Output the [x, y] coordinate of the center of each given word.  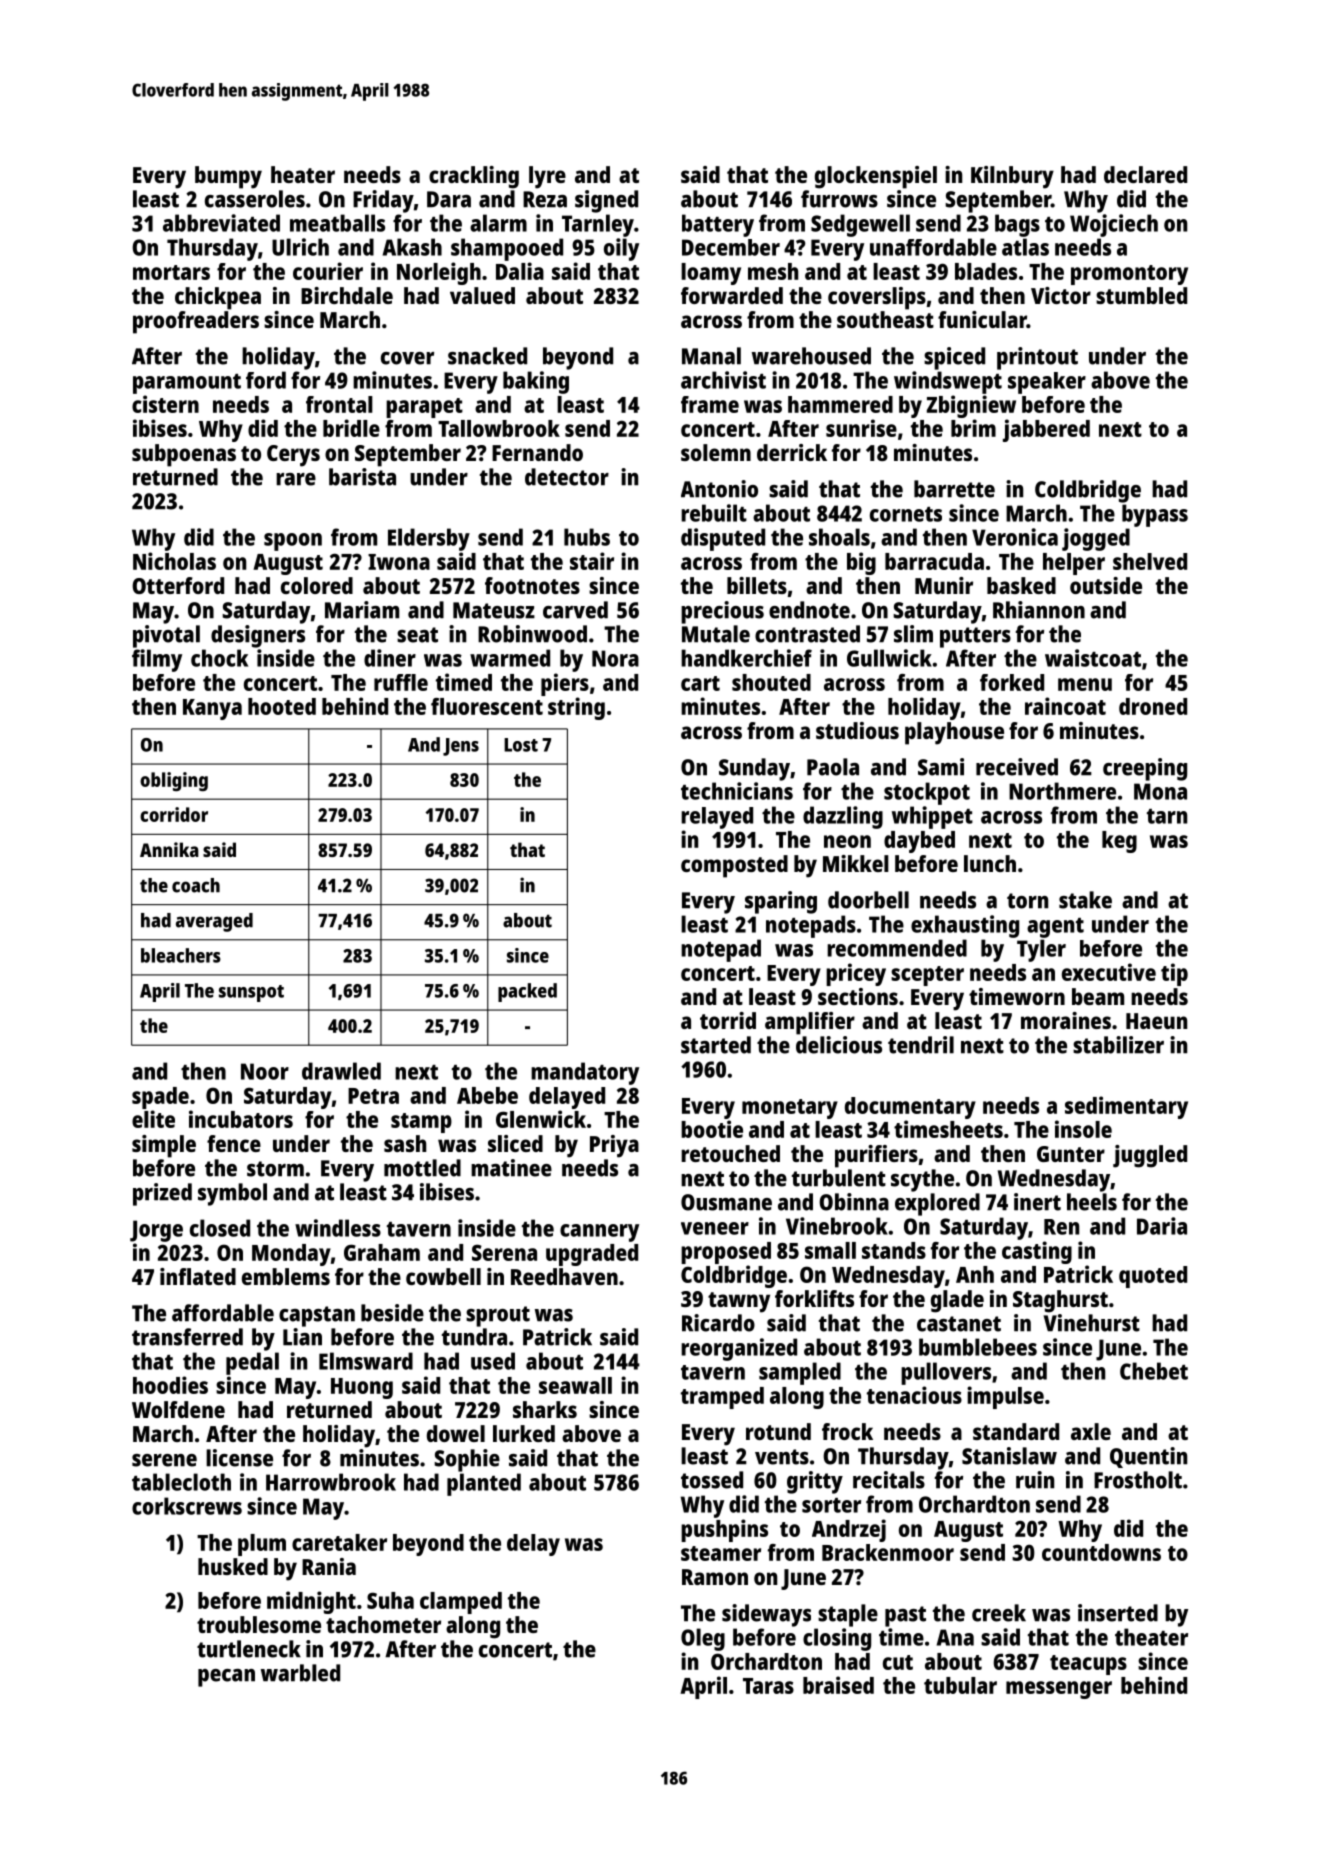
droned [1153, 706]
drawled [341, 1071]
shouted [771, 682]
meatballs [337, 223]
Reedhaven [564, 1276]
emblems [286, 1276]
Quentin [1148, 1457]
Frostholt [1138, 1480]
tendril [921, 1045]
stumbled [1141, 295]
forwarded [732, 295]
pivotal [166, 636]
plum [262, 1545]
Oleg [703, 1639]
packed [527, 992]
